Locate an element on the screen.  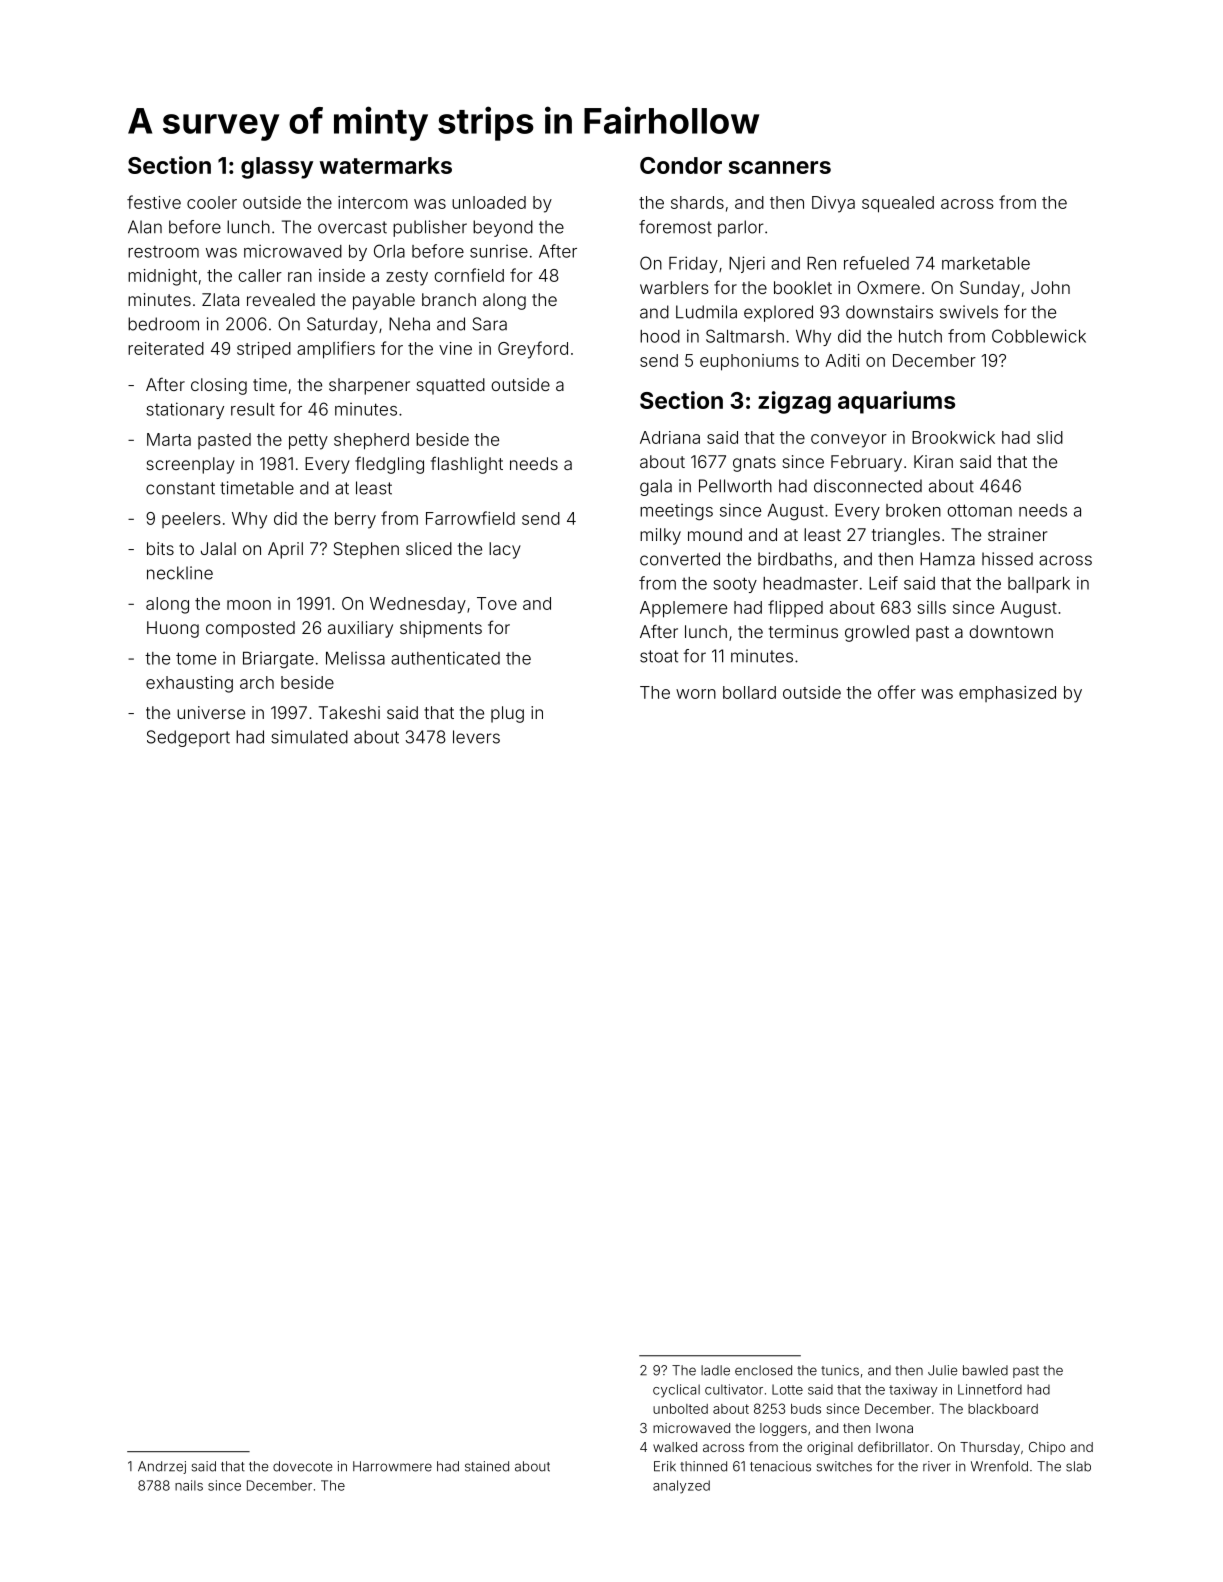
worn is located at coordinates (696, 694).
